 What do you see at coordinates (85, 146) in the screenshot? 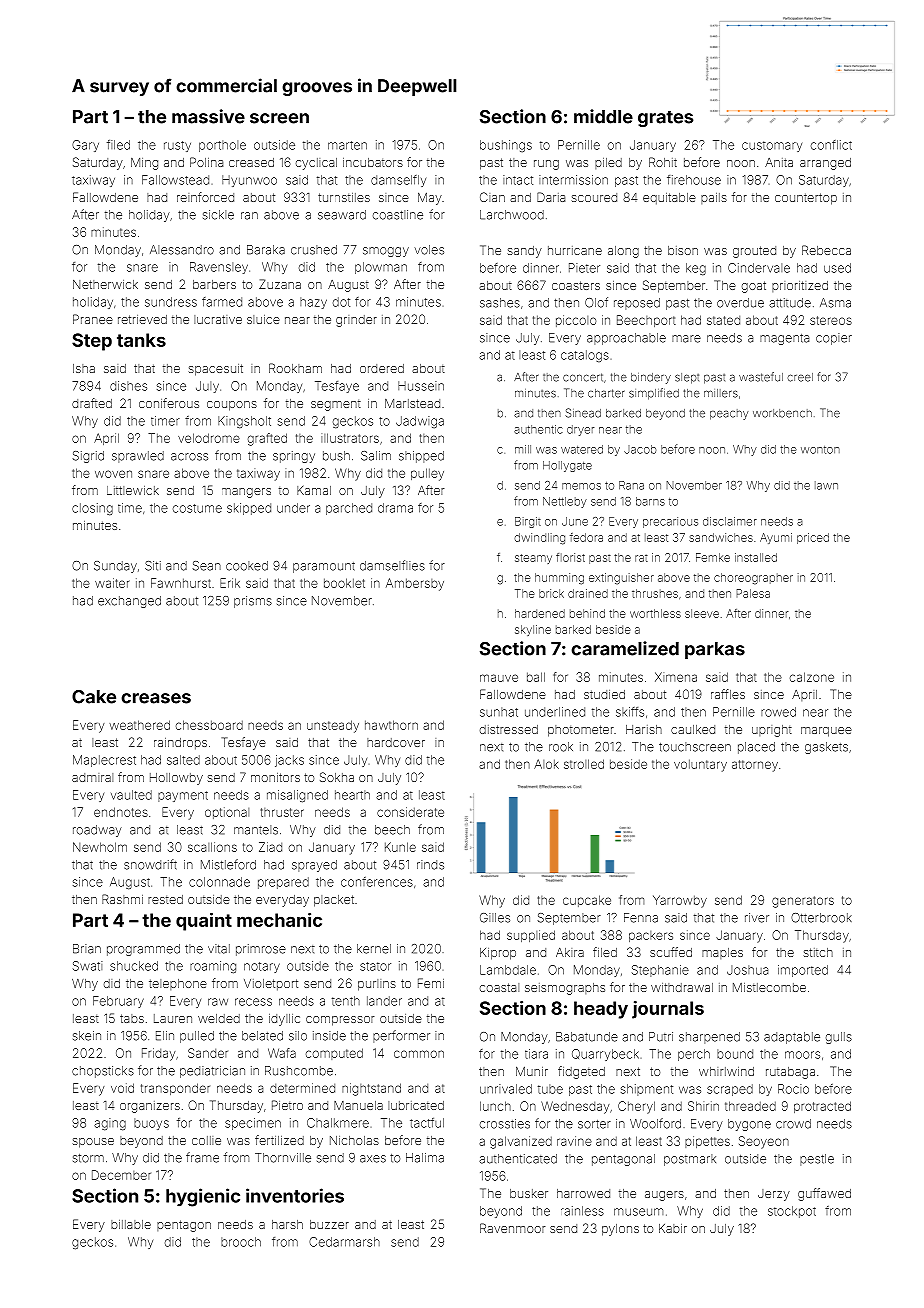
I see `Gary` at bounding box center [85, 146].
